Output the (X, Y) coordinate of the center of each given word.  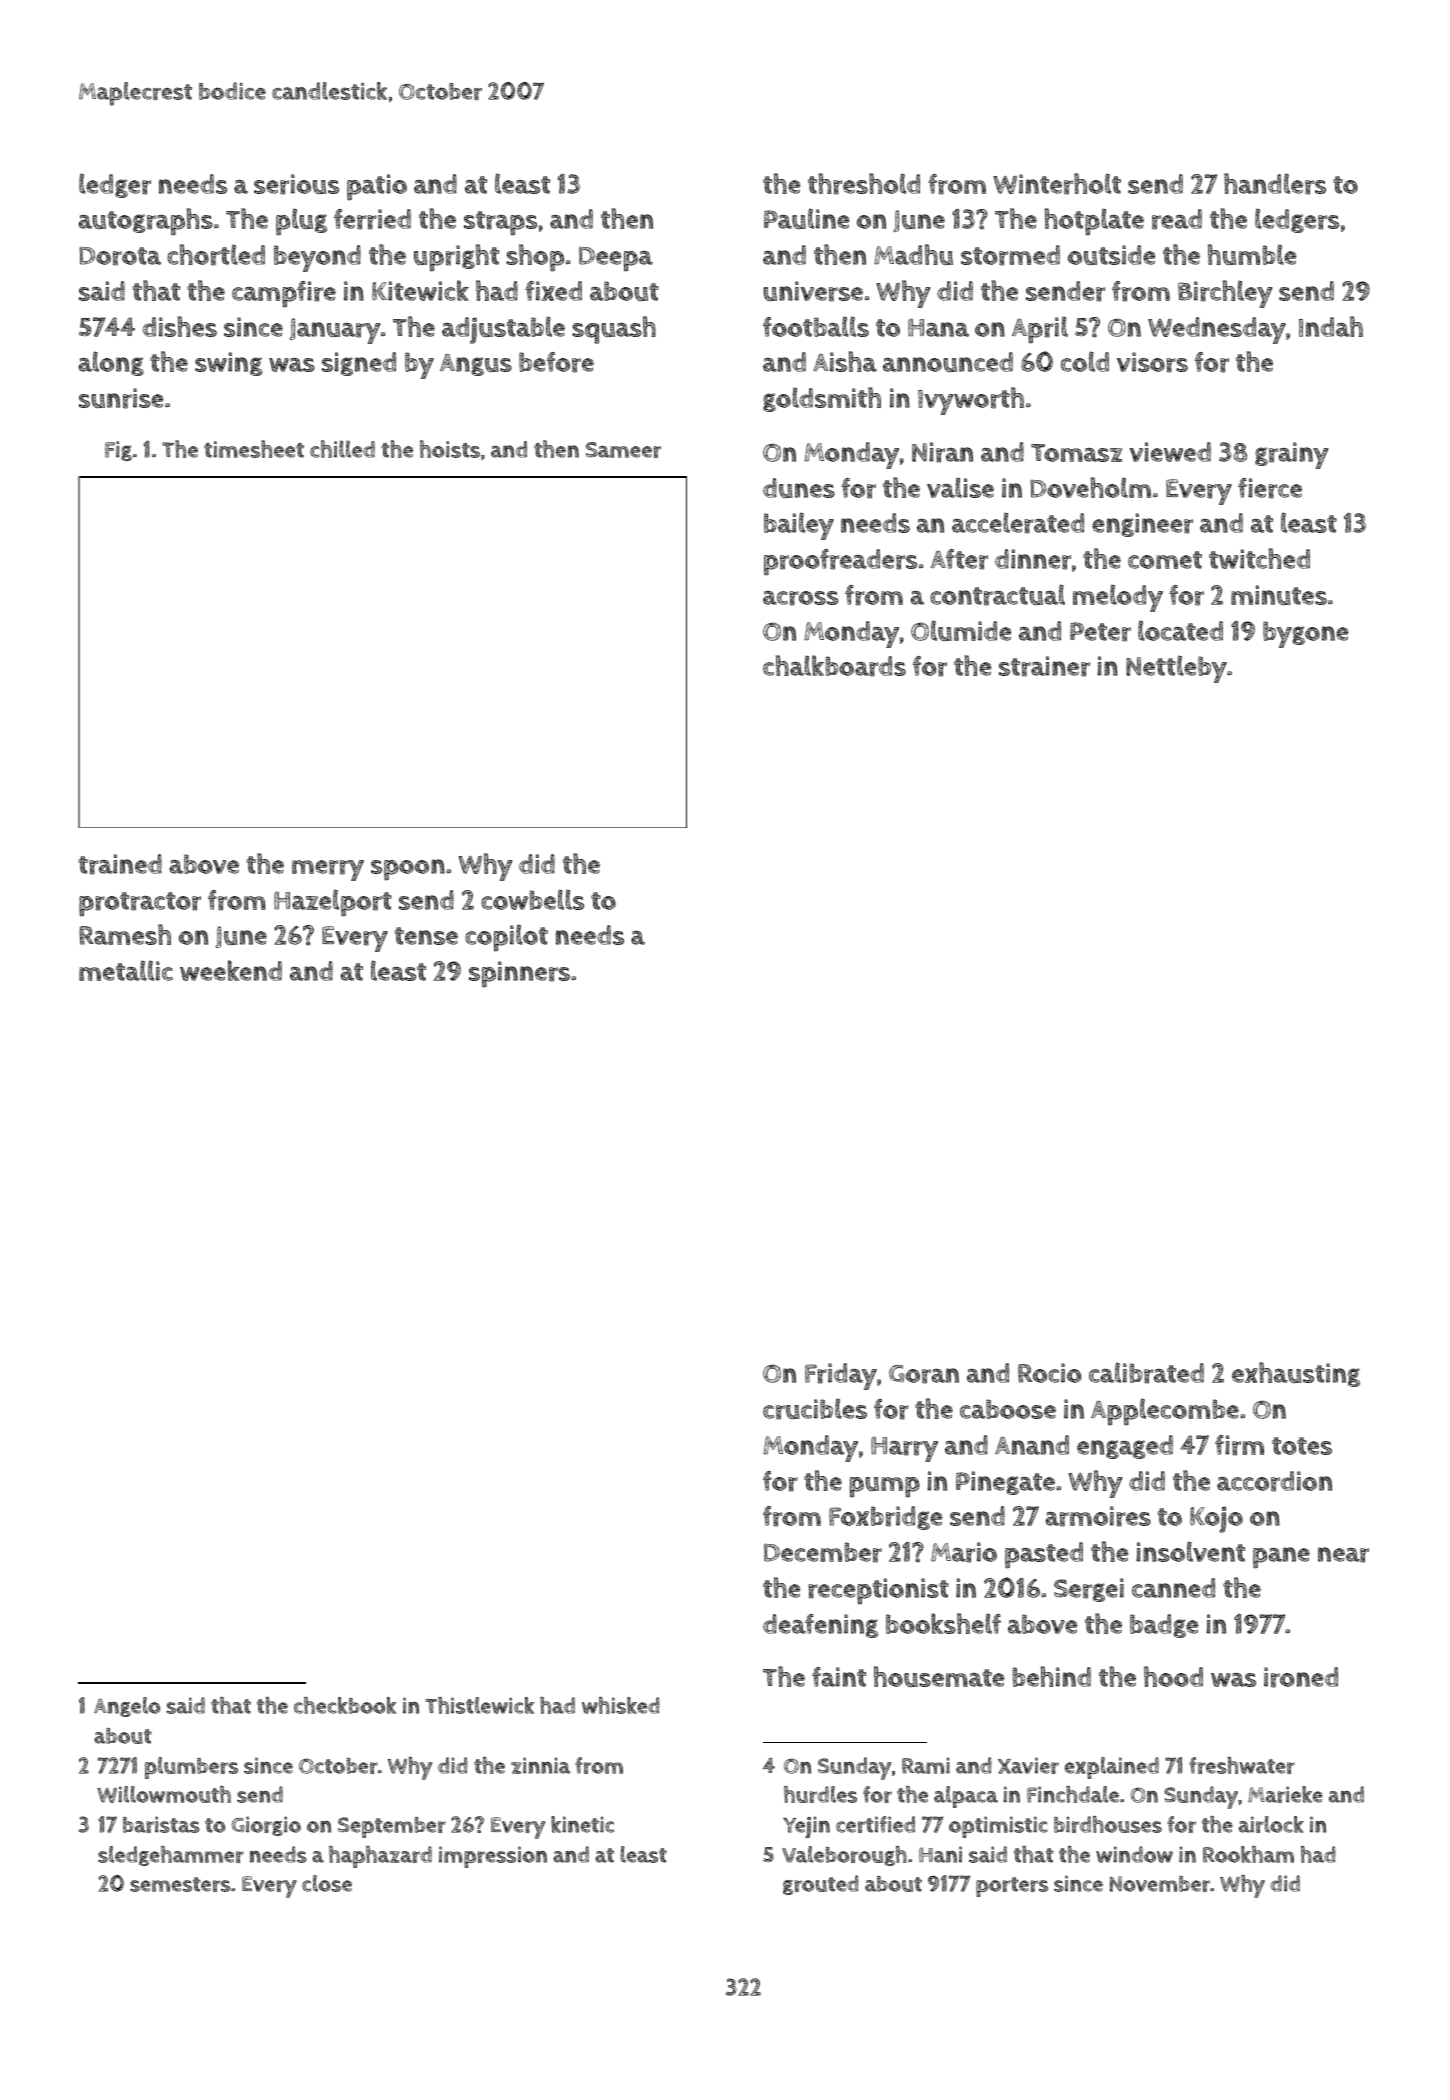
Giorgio (266, 1826)
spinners (519, 974)
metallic (126, 970)
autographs (145, 222)
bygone (1305, 634)
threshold (864, 184)
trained (120, 864)
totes (1302, 1446)
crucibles (815, 1409)
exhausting (1296, 1374)
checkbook (345, 1705)
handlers (1275, 184)
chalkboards (834, 666)
